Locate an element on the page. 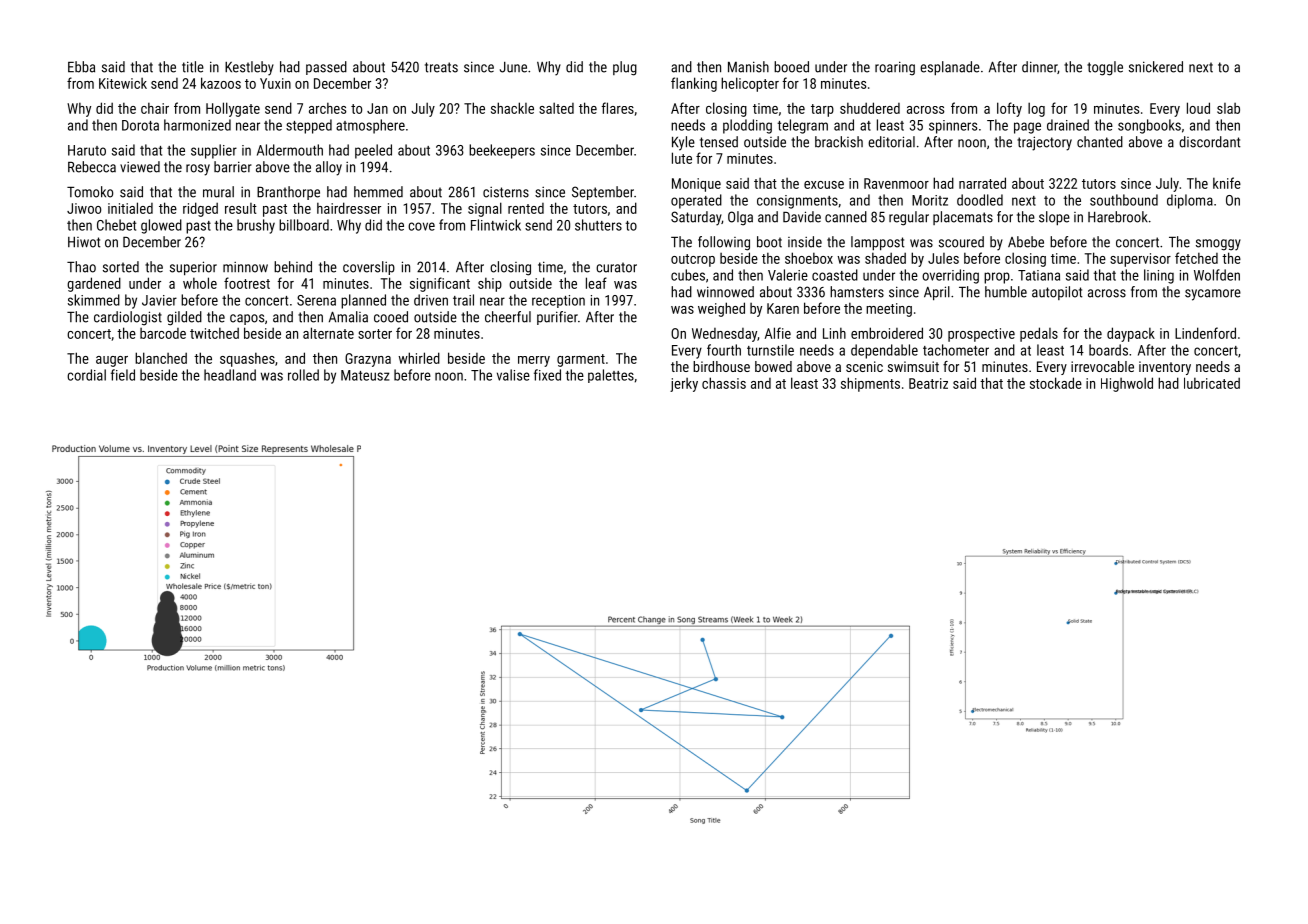 Image resolution: width=1308 pixels, height=924 pixels. peeled is located at coordinates (373, 151).
